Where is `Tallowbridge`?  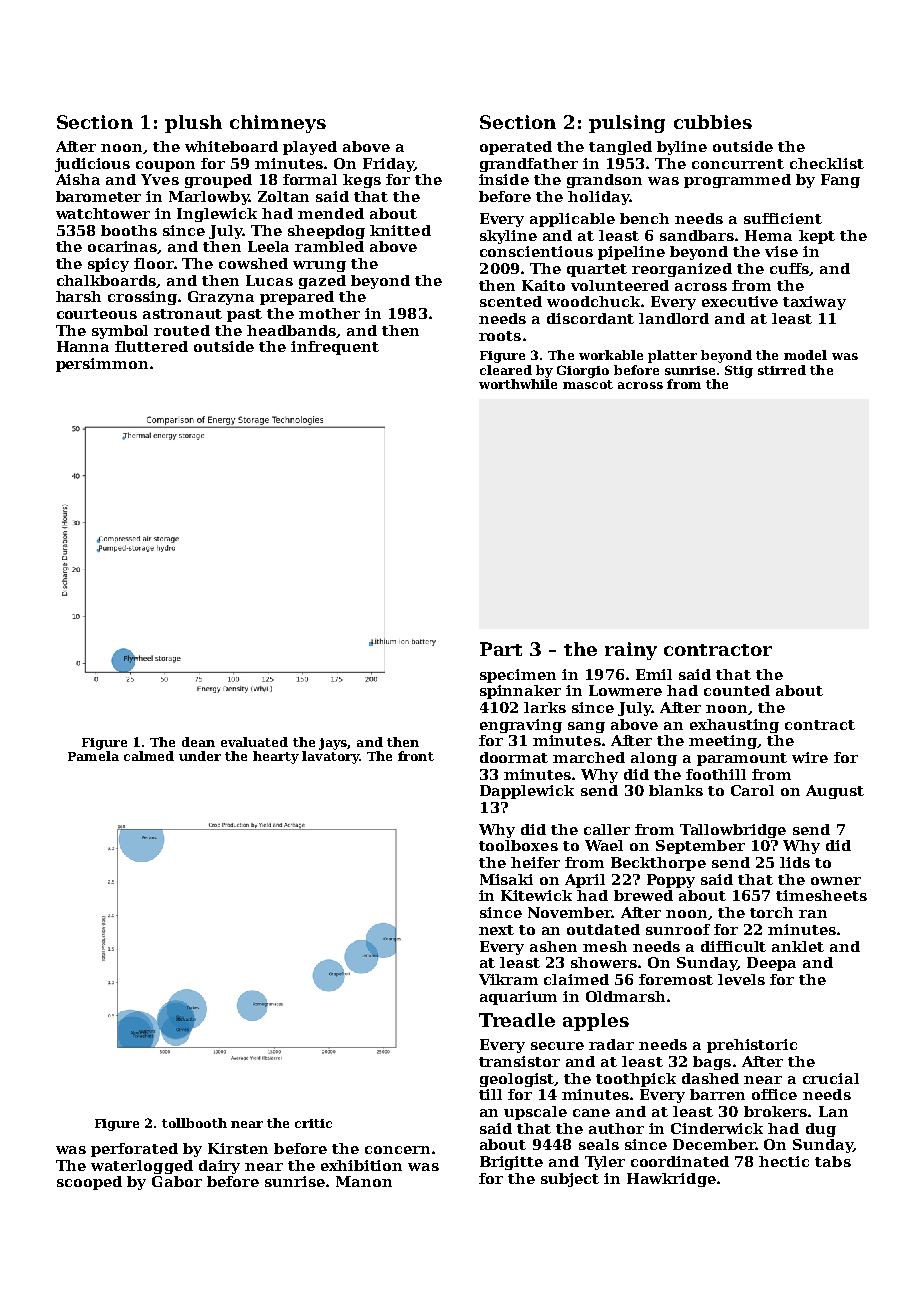 Tallowbridge is located at coordinates (733, 831).
